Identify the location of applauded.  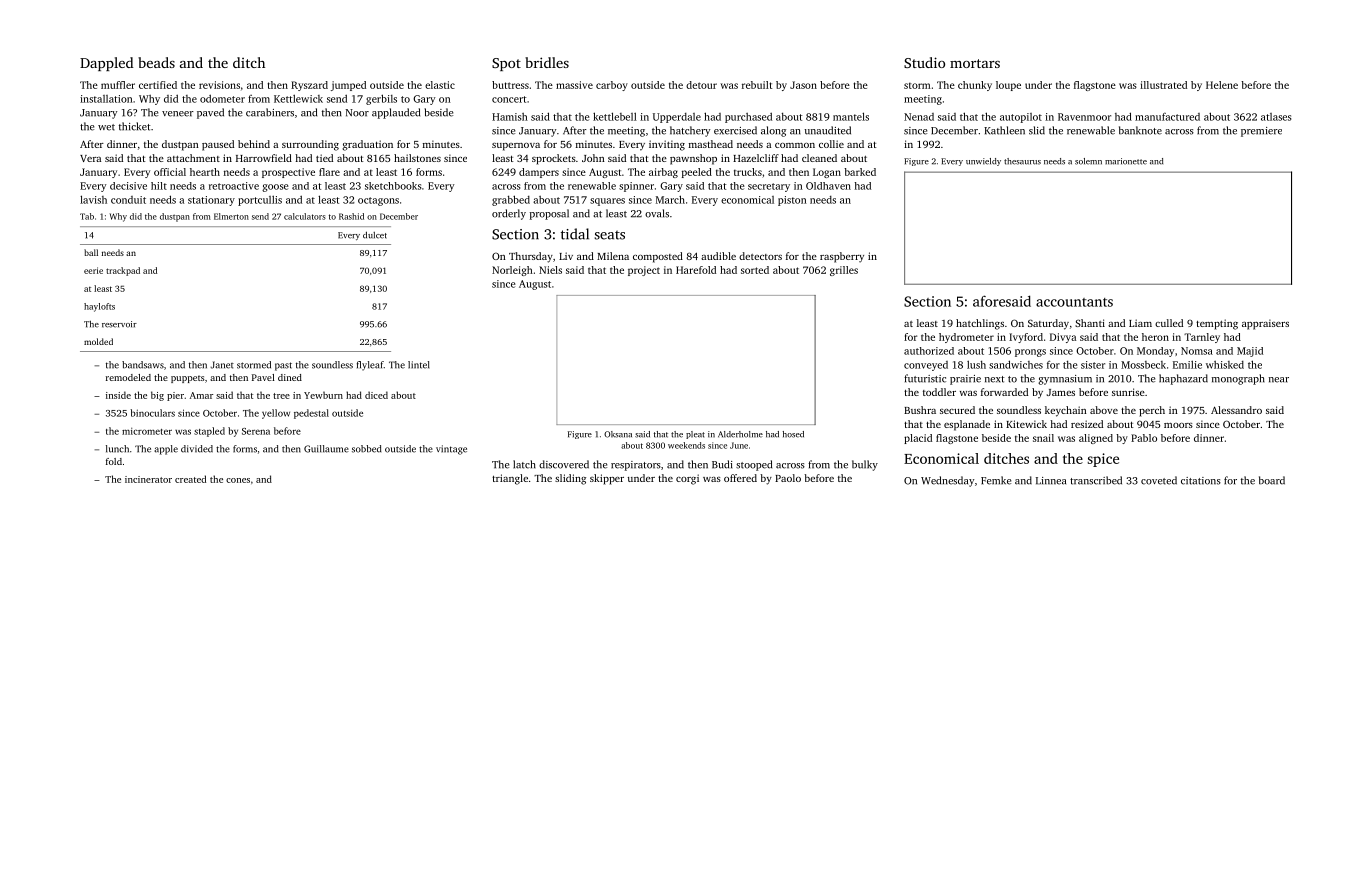
(396, 113).
